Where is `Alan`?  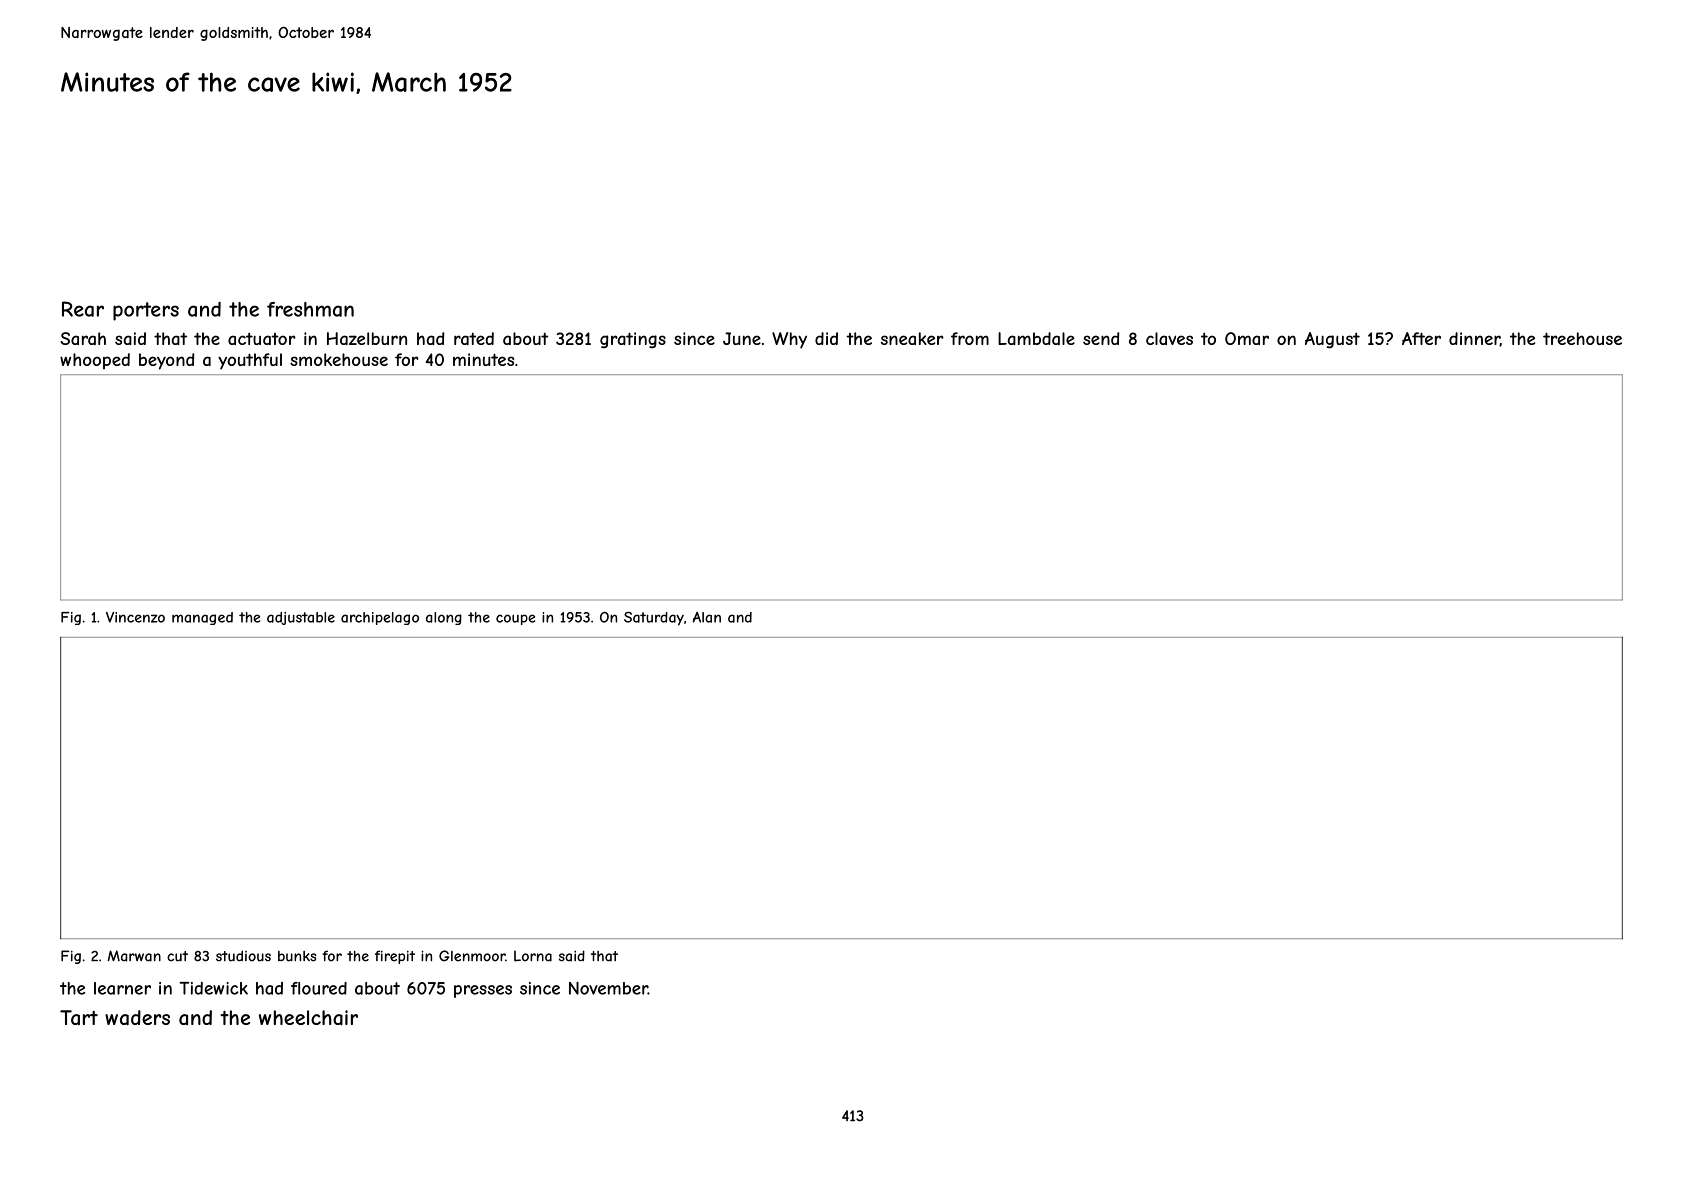 Alan is located at coordinates (707, 617).
